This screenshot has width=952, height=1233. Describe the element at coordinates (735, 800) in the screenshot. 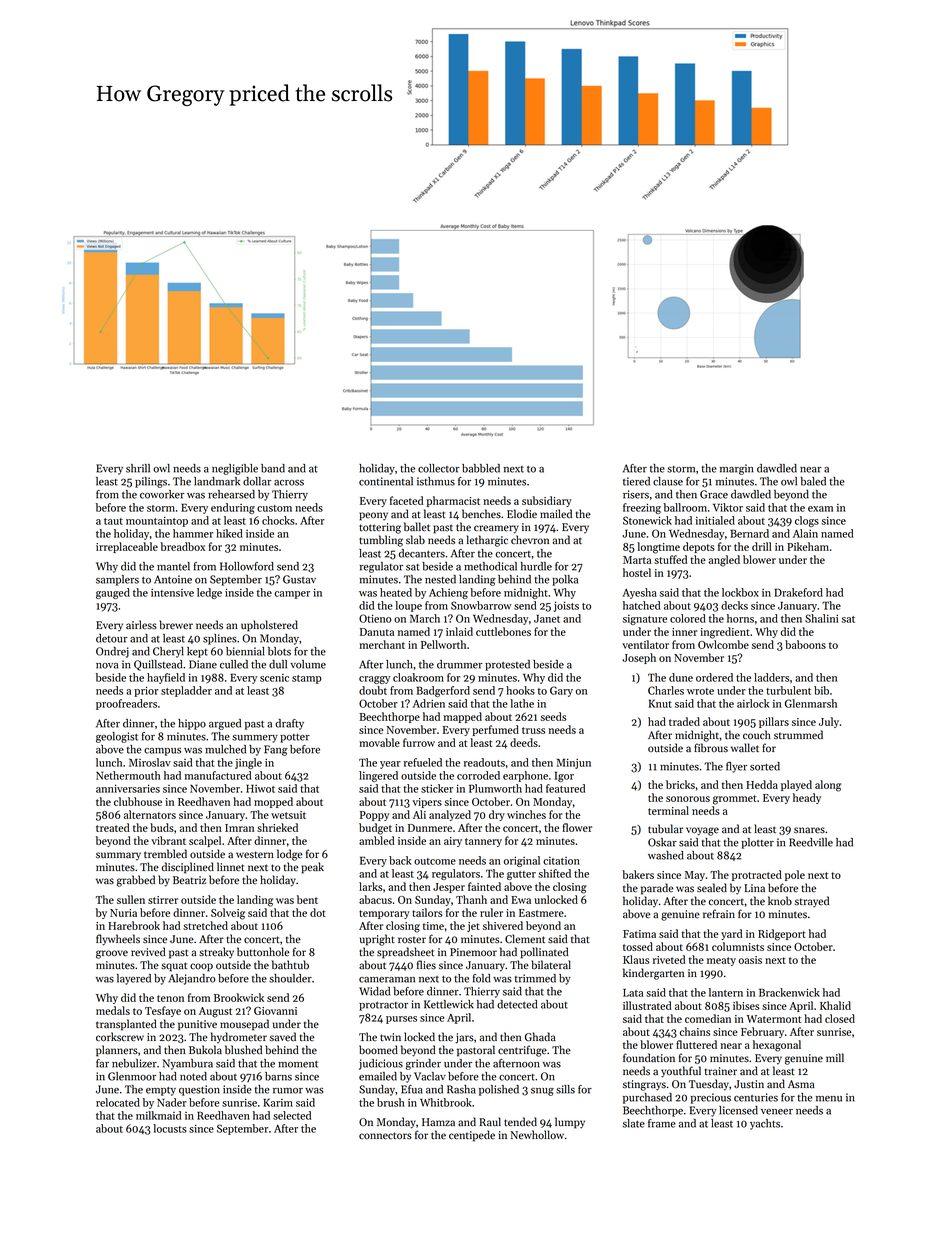

I see `grommet` at that location.
